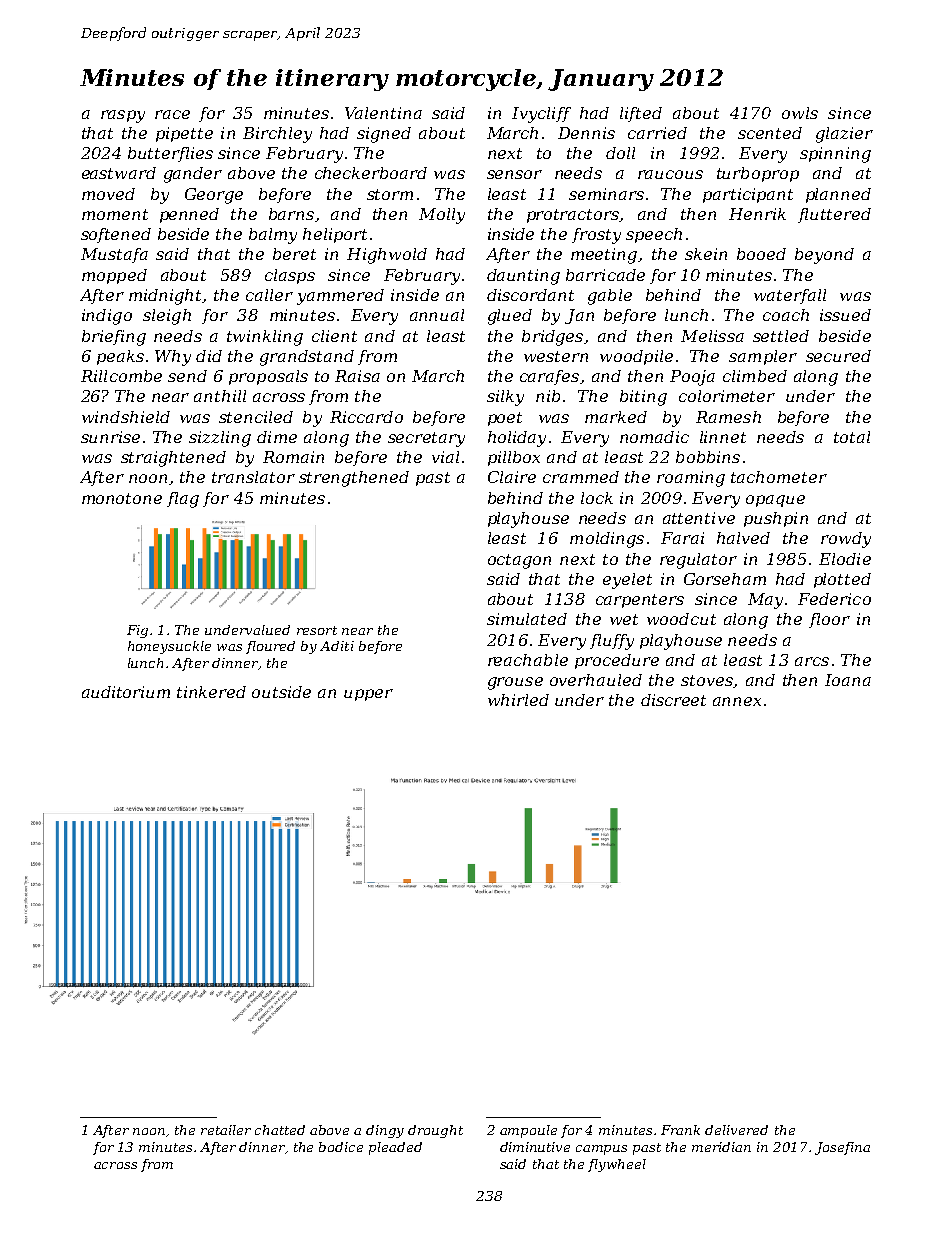 The width and height of the page is (952, 1233). What do you see at coordinates (845, 315) in the page?
I see `issued` at bounding box center [845, 315].
